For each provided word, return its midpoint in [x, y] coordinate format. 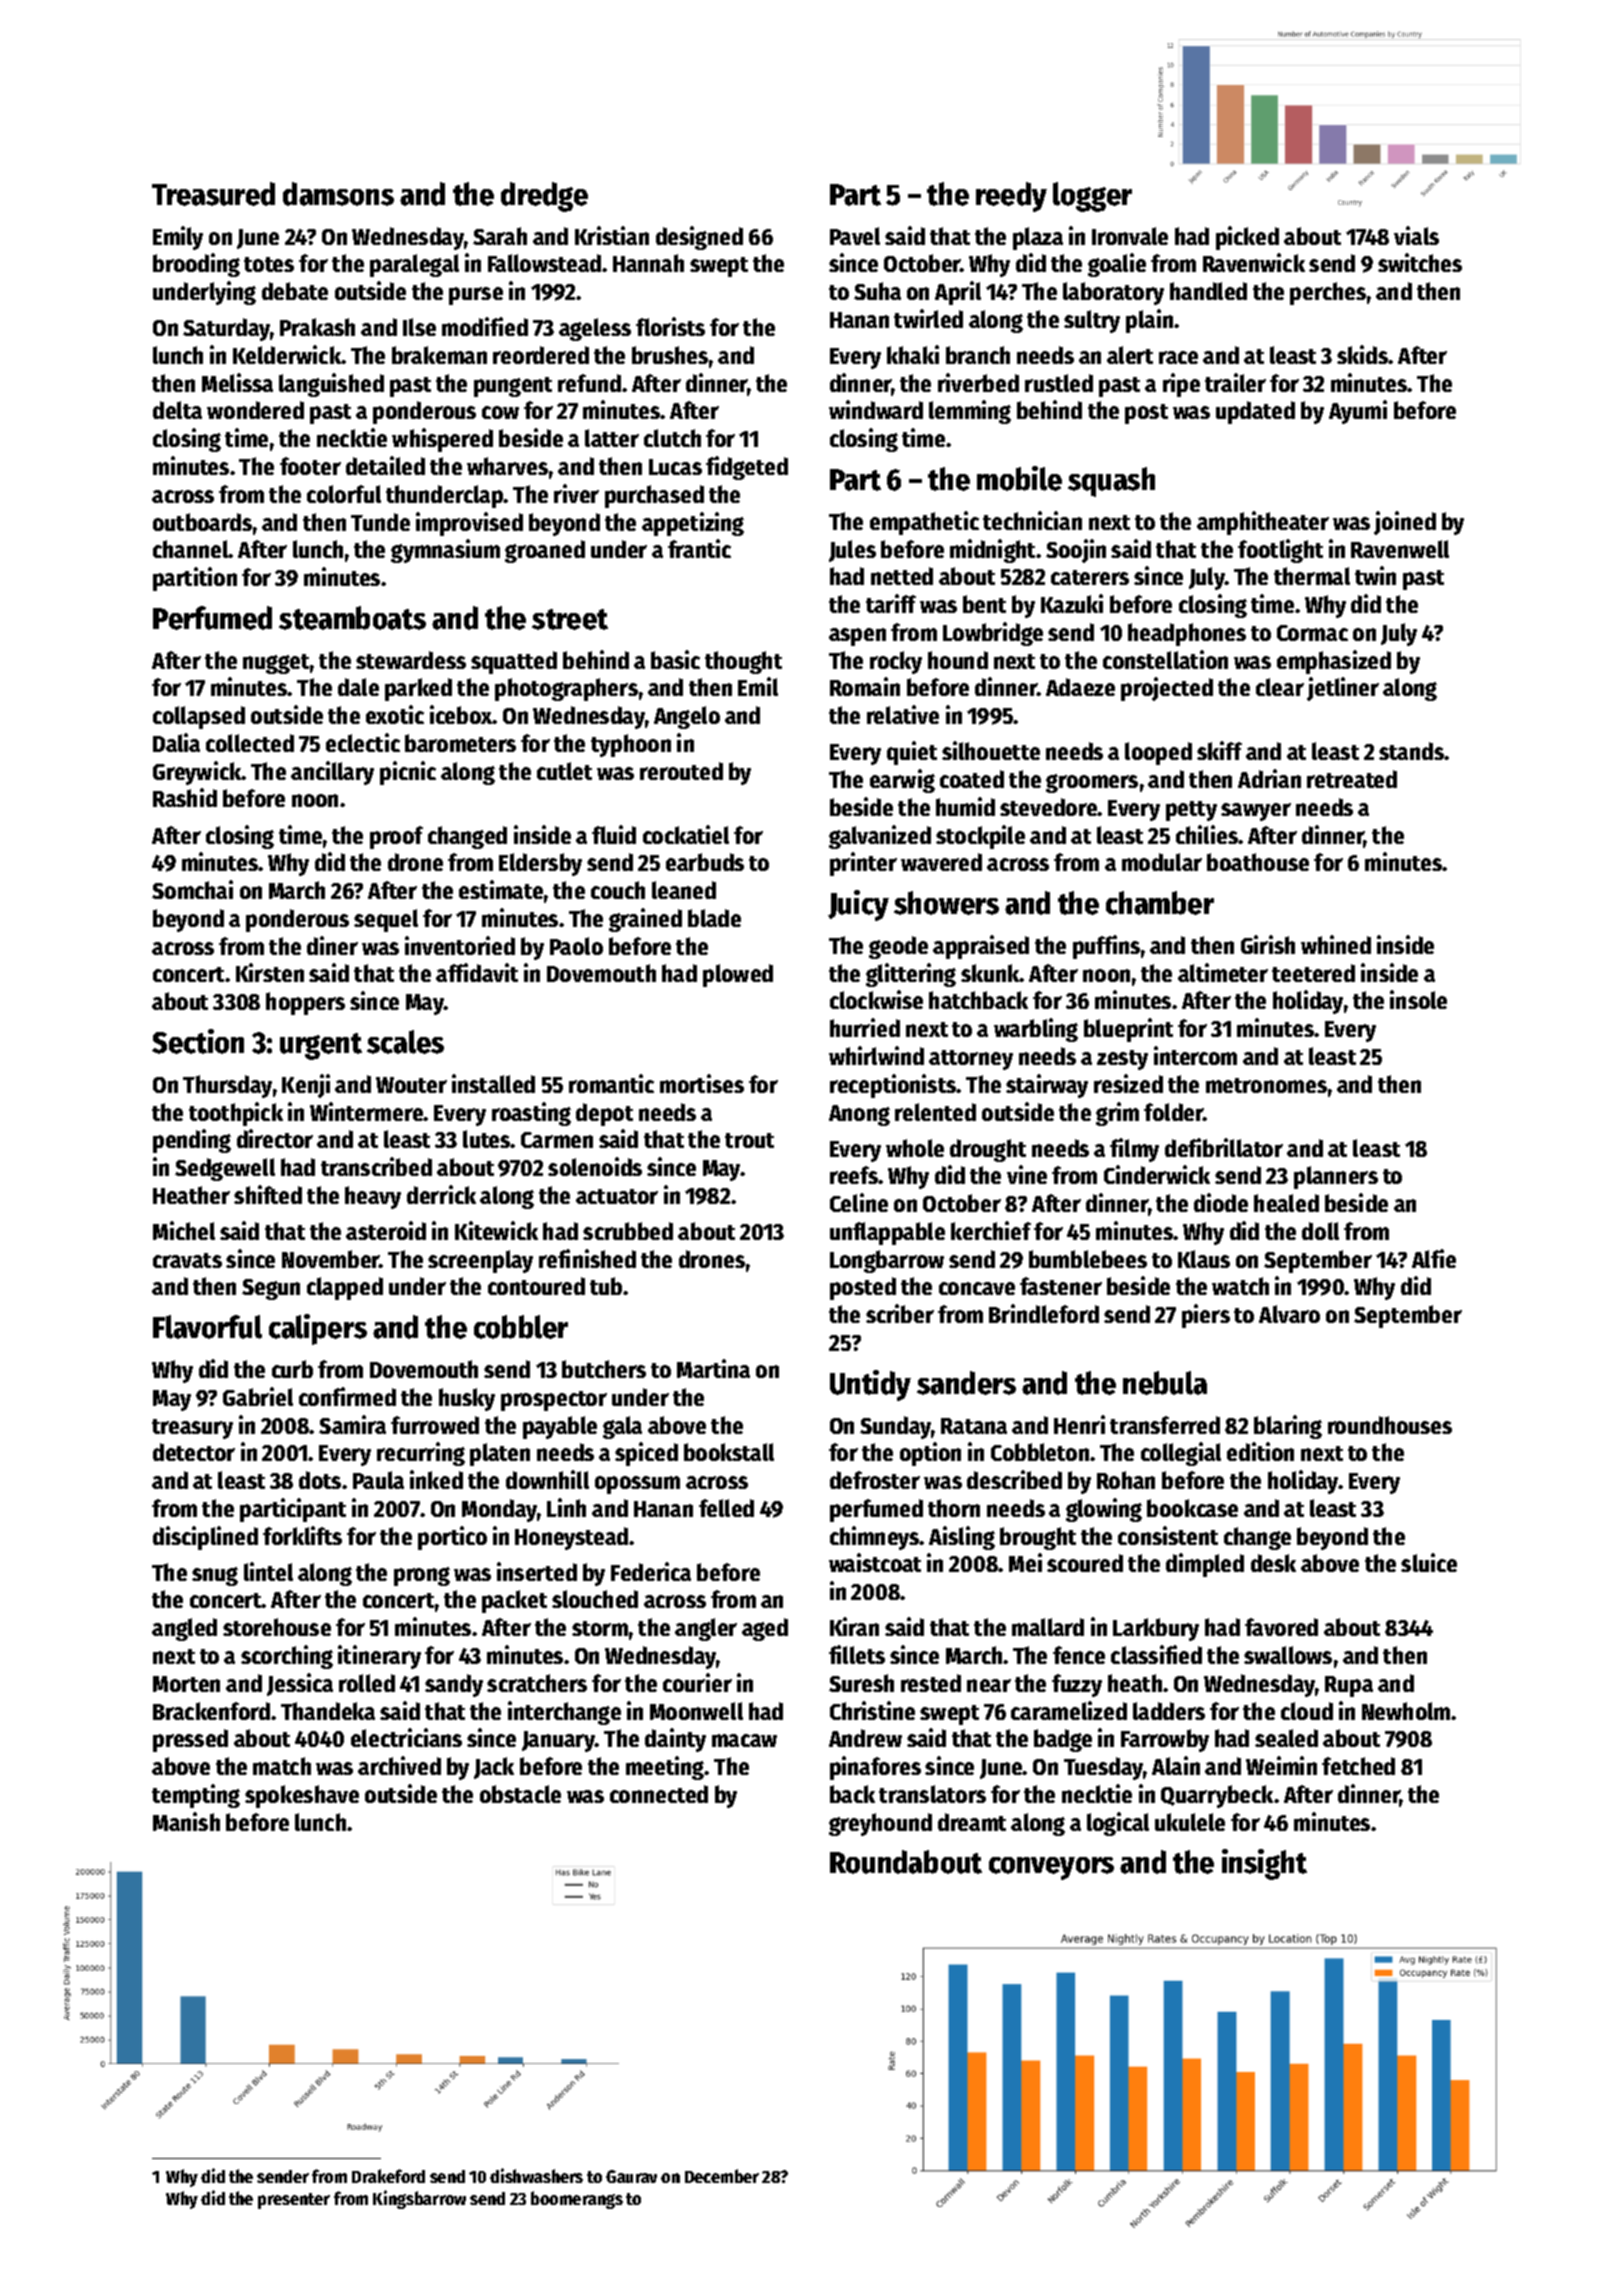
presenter [294, 2201]
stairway [1047, 1086]
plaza [1038, 238]
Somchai [192, 889]
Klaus [1204, 1259]
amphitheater [1263, 523]
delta [177, 410]
